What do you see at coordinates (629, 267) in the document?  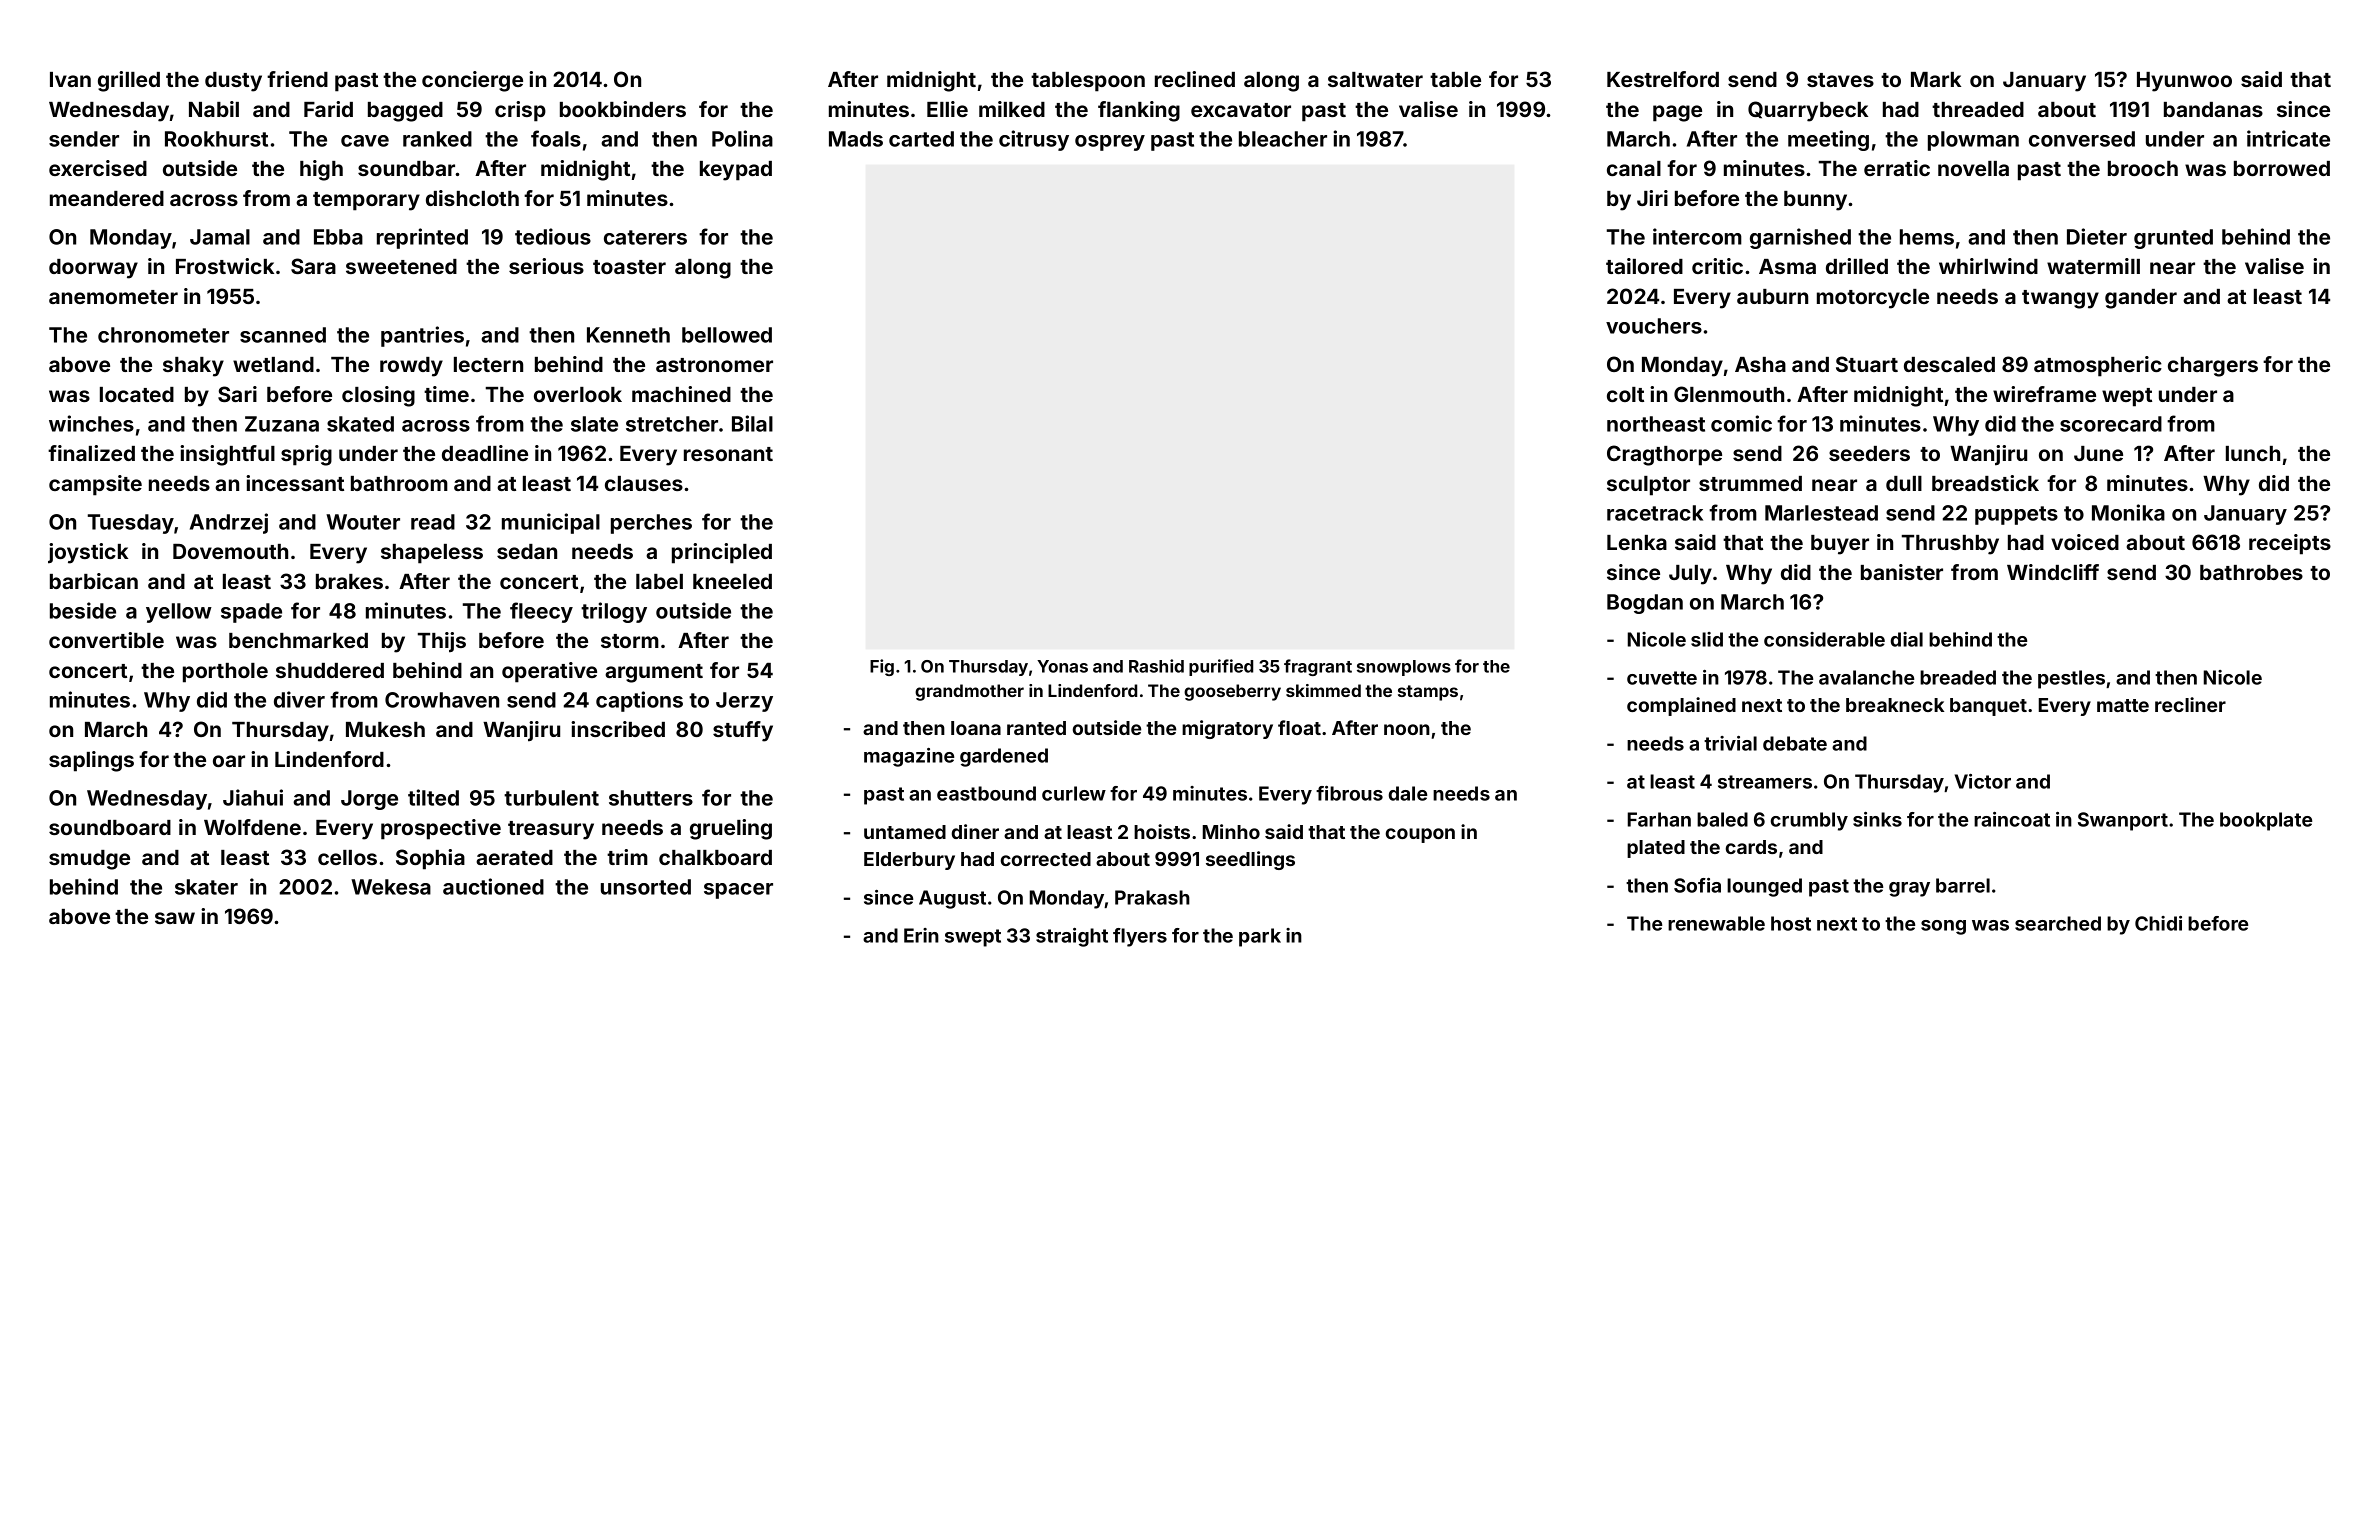 I see `toaster` at bounding box center [629, 267].
